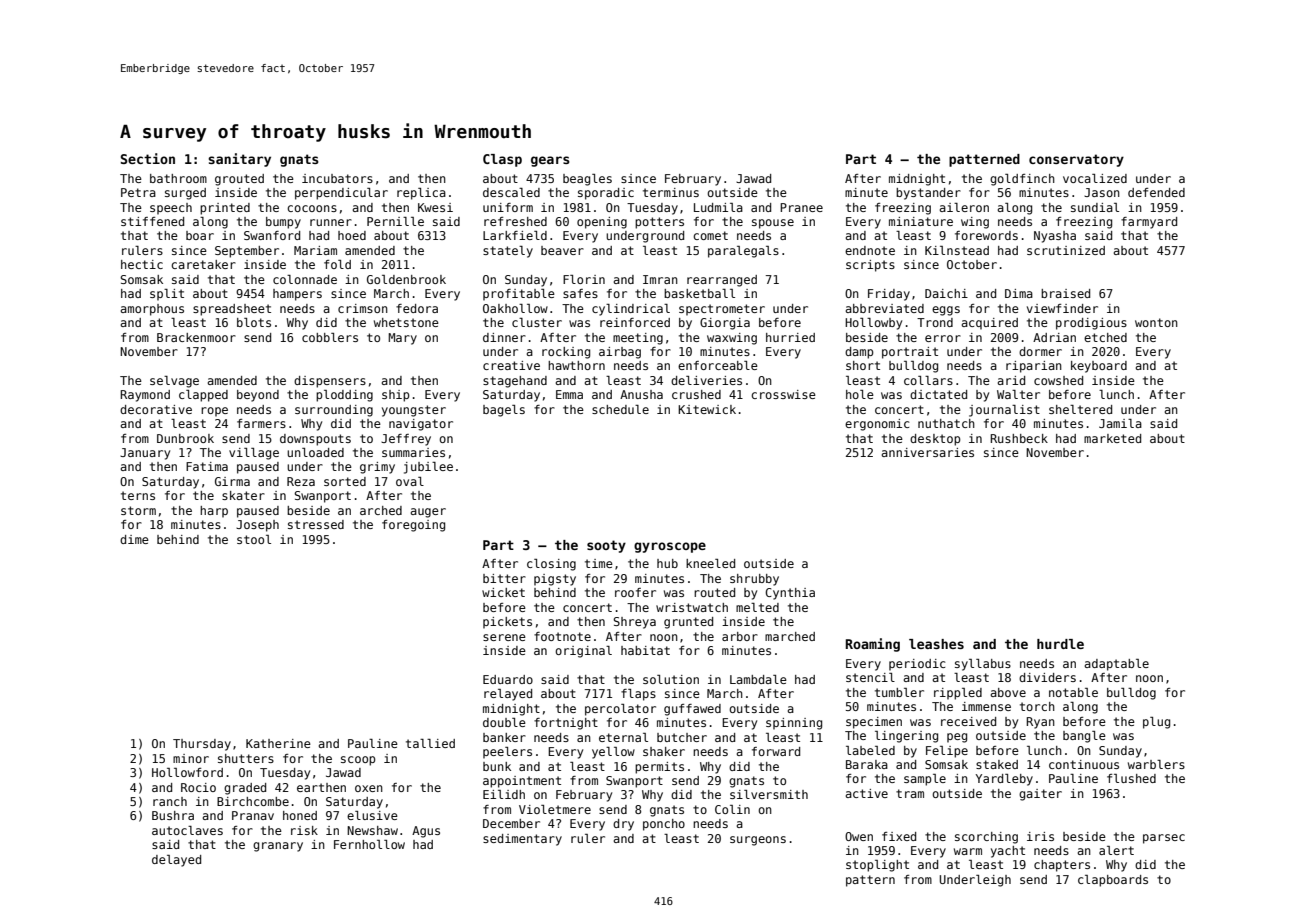 The height and width of the screenshot is (924, 1308). Describe the element at coordinates (1091, 324) in the screenshot. I see `prodigious` at that location.
